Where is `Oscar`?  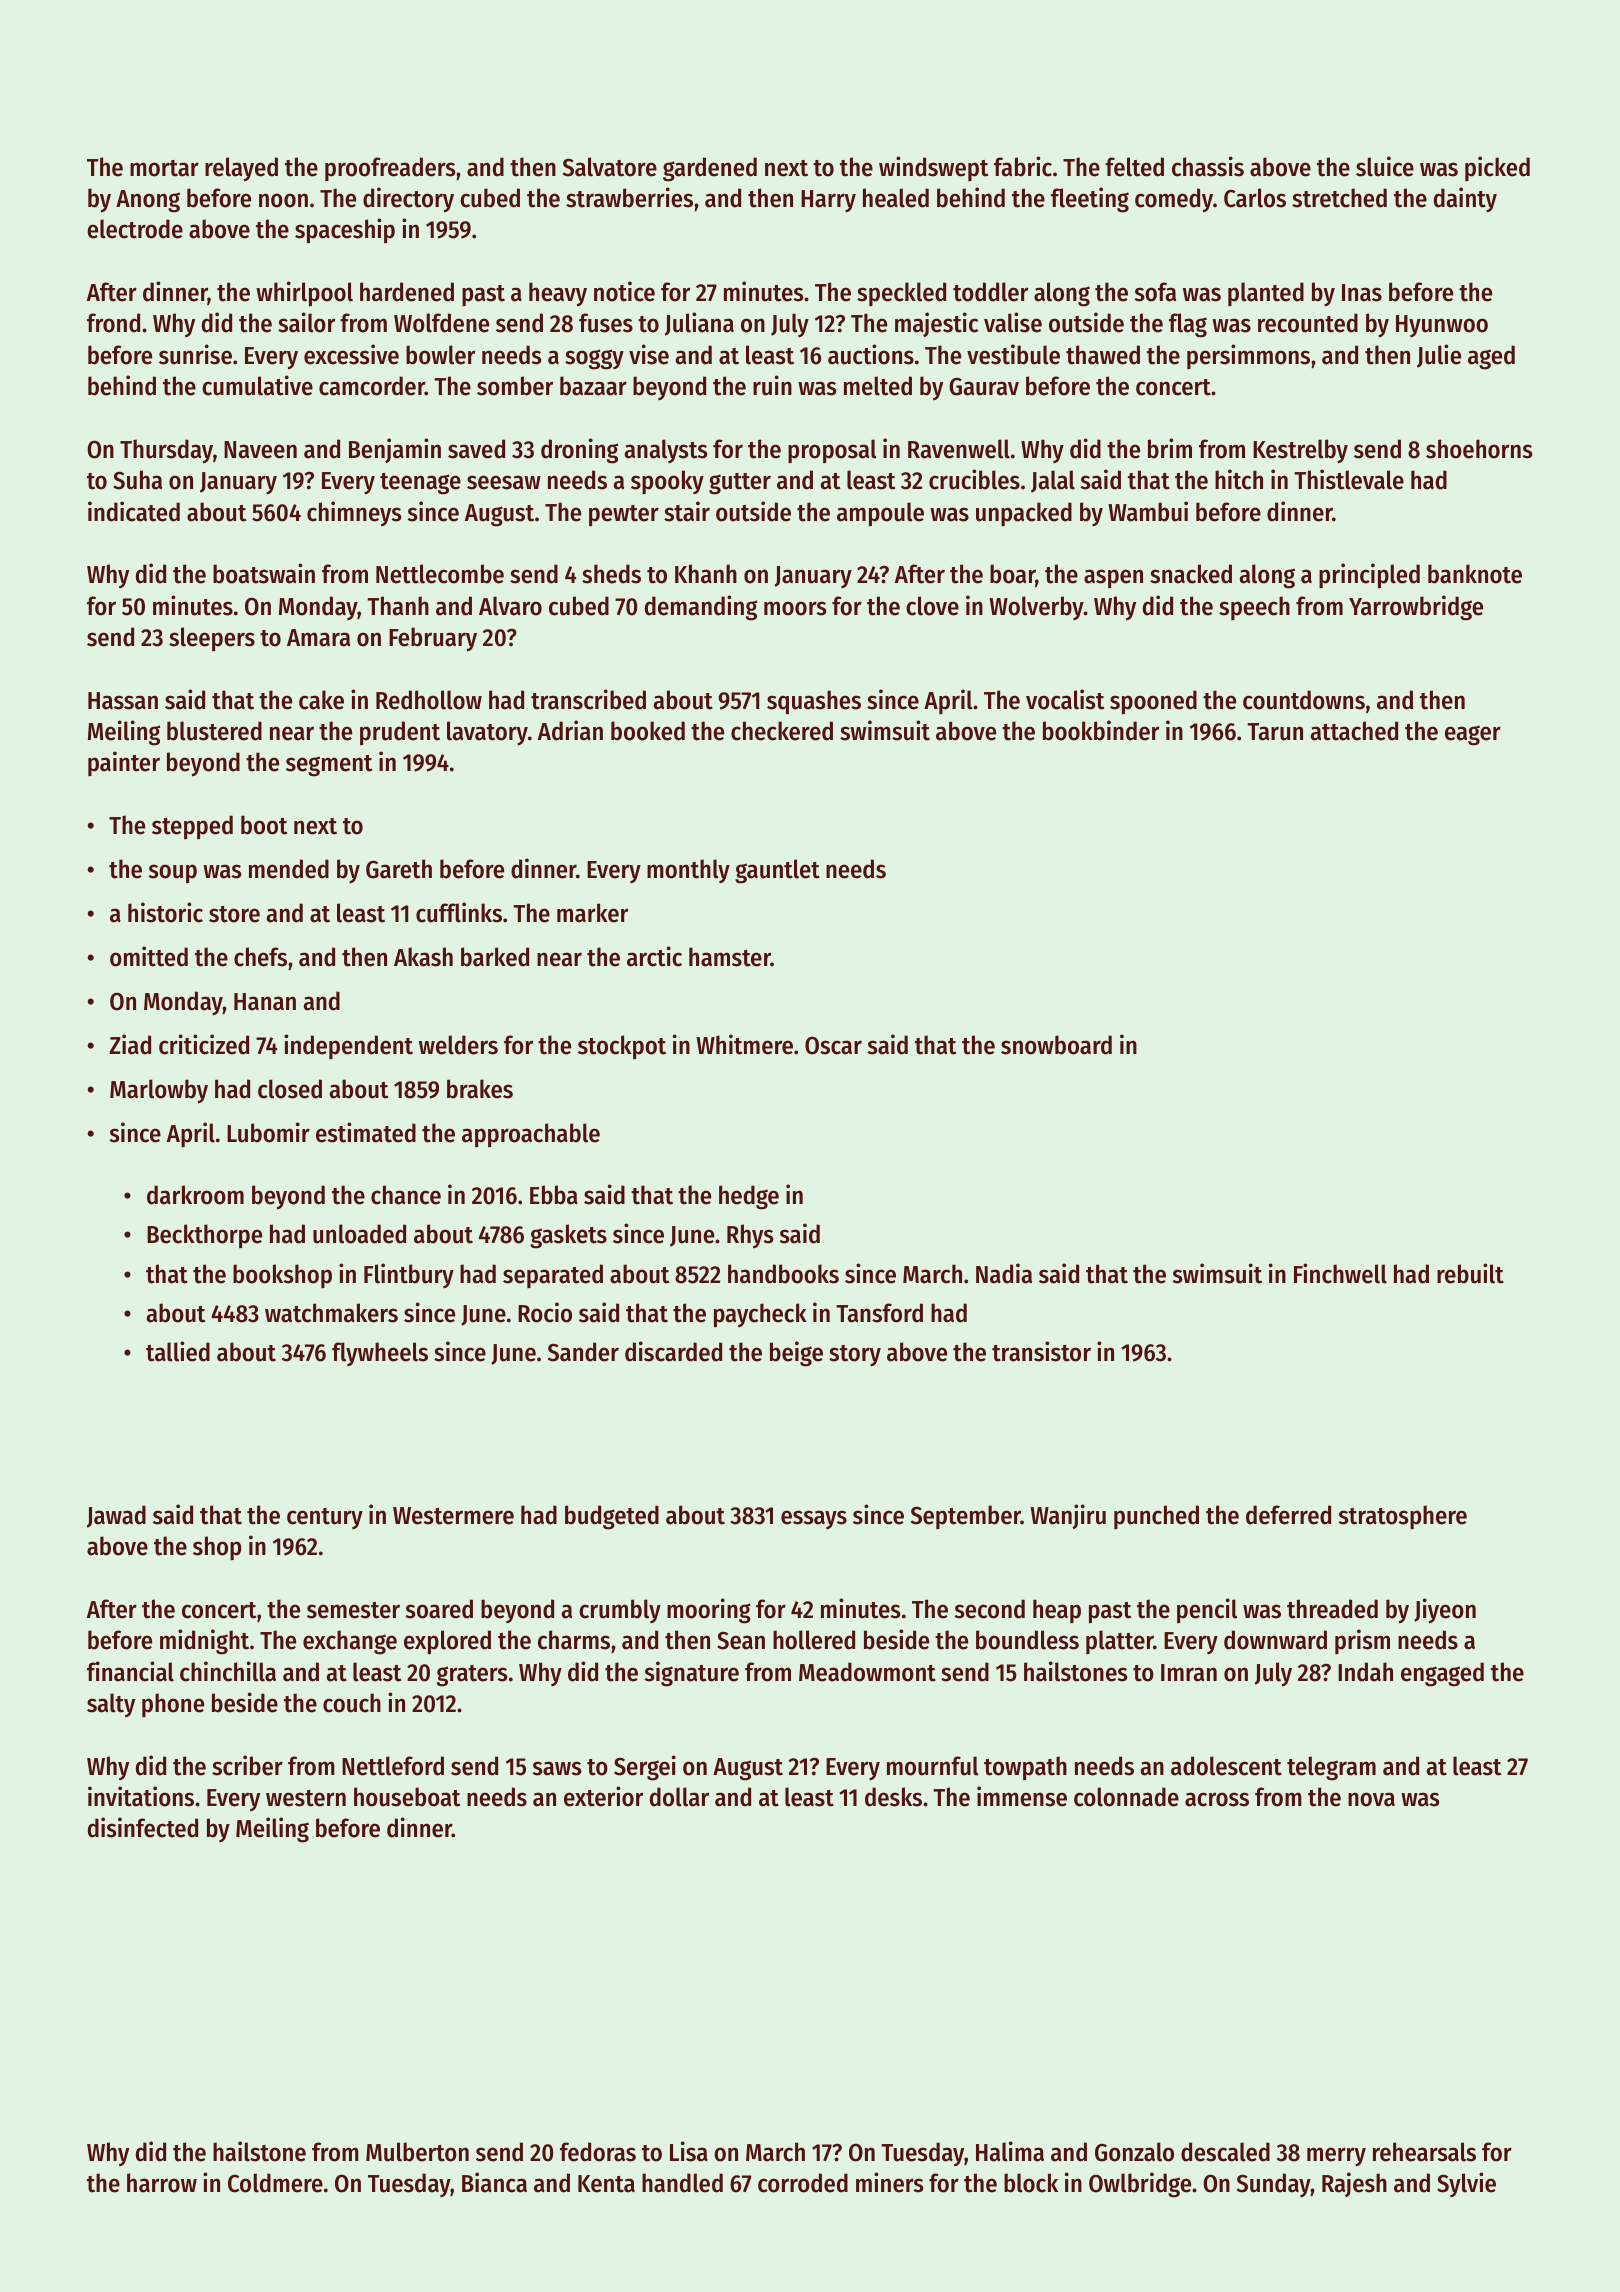
Oscar is located at coordinates (833, 1045).
